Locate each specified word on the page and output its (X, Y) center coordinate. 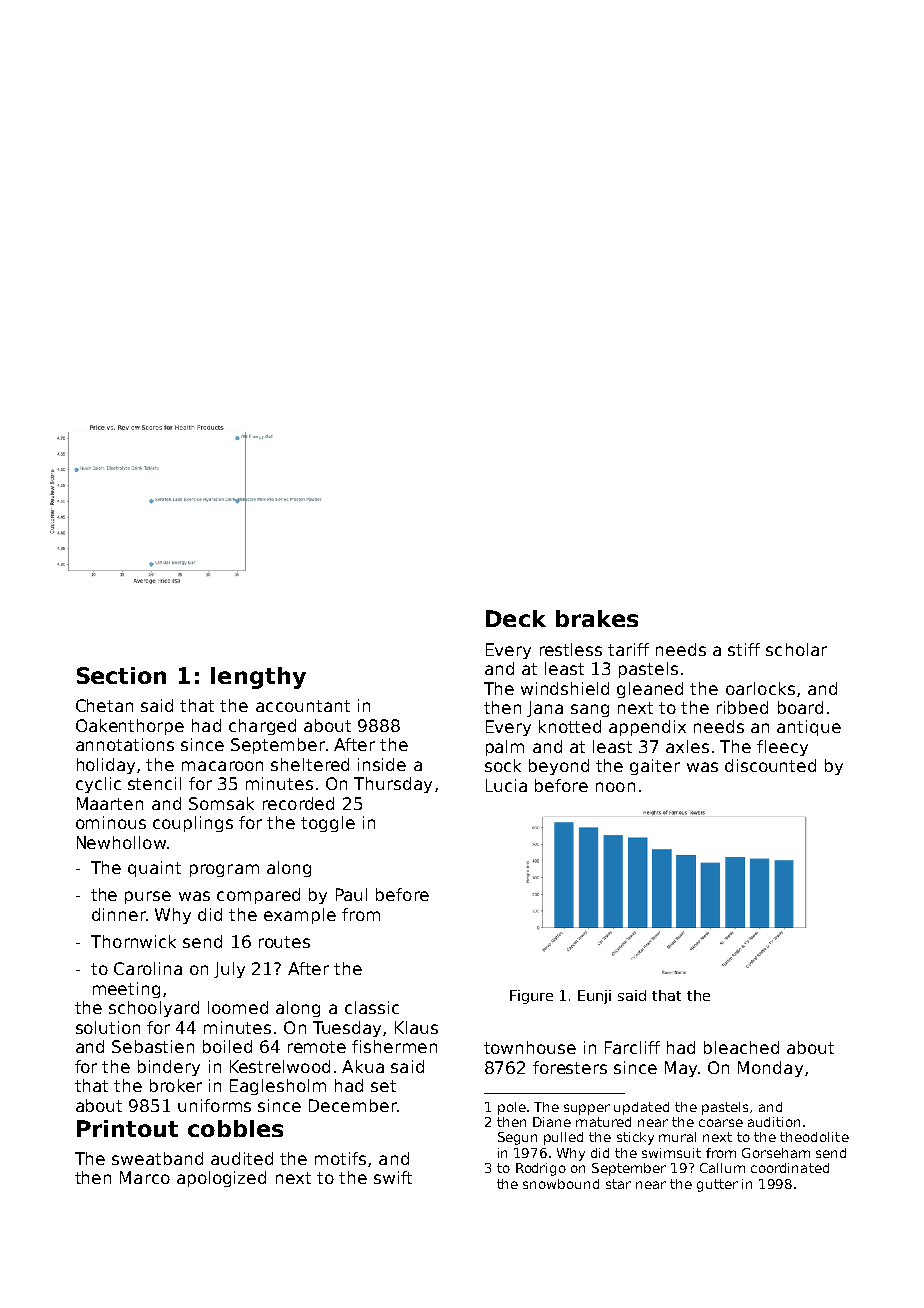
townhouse (530, 1047)
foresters (570, 1067)
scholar (796, 649)
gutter (717, 1185)
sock (503, 765)
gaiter (655, 767)
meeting (126, 990)
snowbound (561, 1184)
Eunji (594, 997)
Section (121, 675)
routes (284, 942)
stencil (154, 783)
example (300, 916)
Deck (516, 618)
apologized (221, 1179)
